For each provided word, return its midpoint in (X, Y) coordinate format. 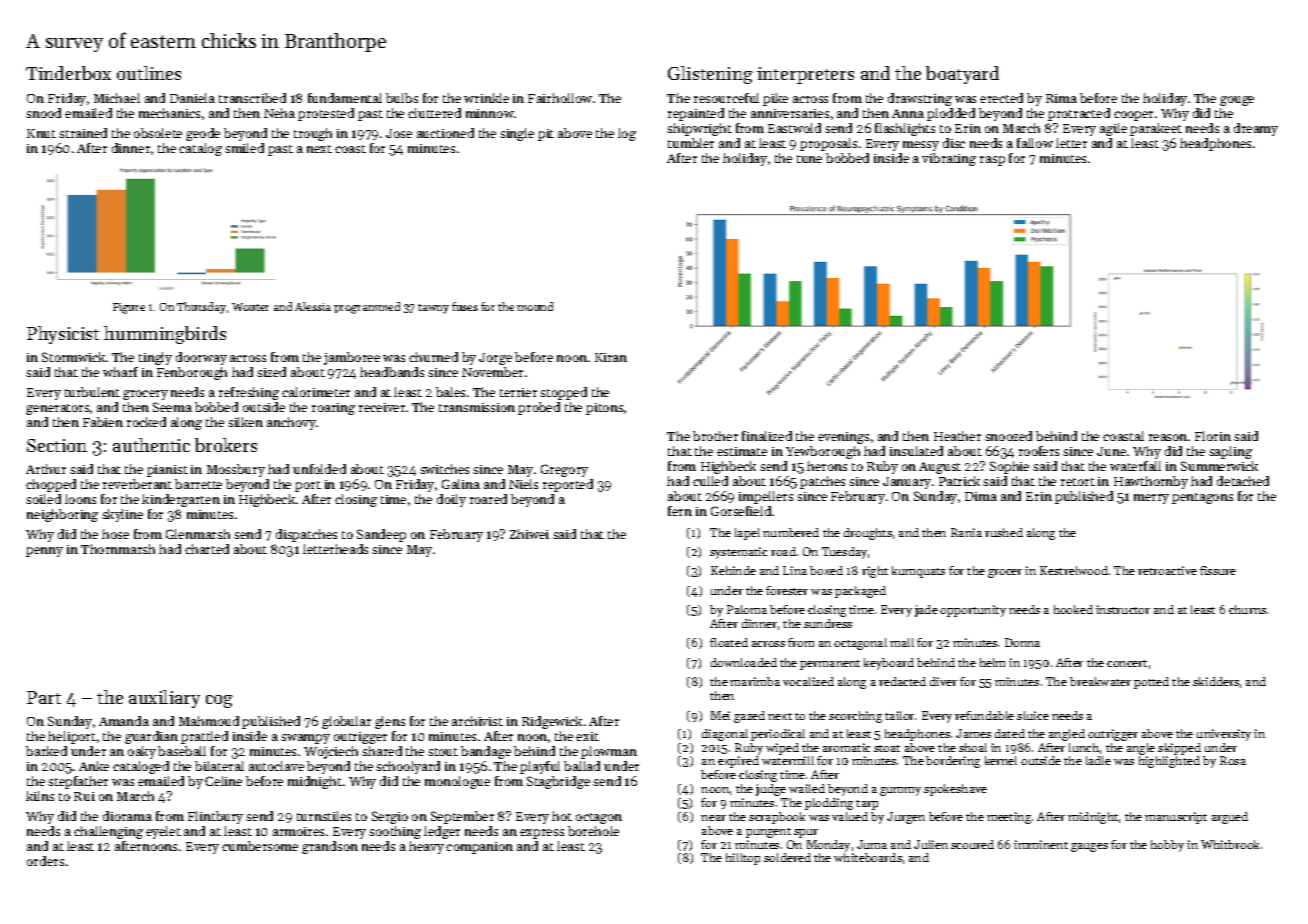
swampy (305, 739)
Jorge (495, 359)
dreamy (1256, 129)
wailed (807, 788)
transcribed (252, 98)
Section (57, 445)
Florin (1213, 436)
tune (809, 159)
